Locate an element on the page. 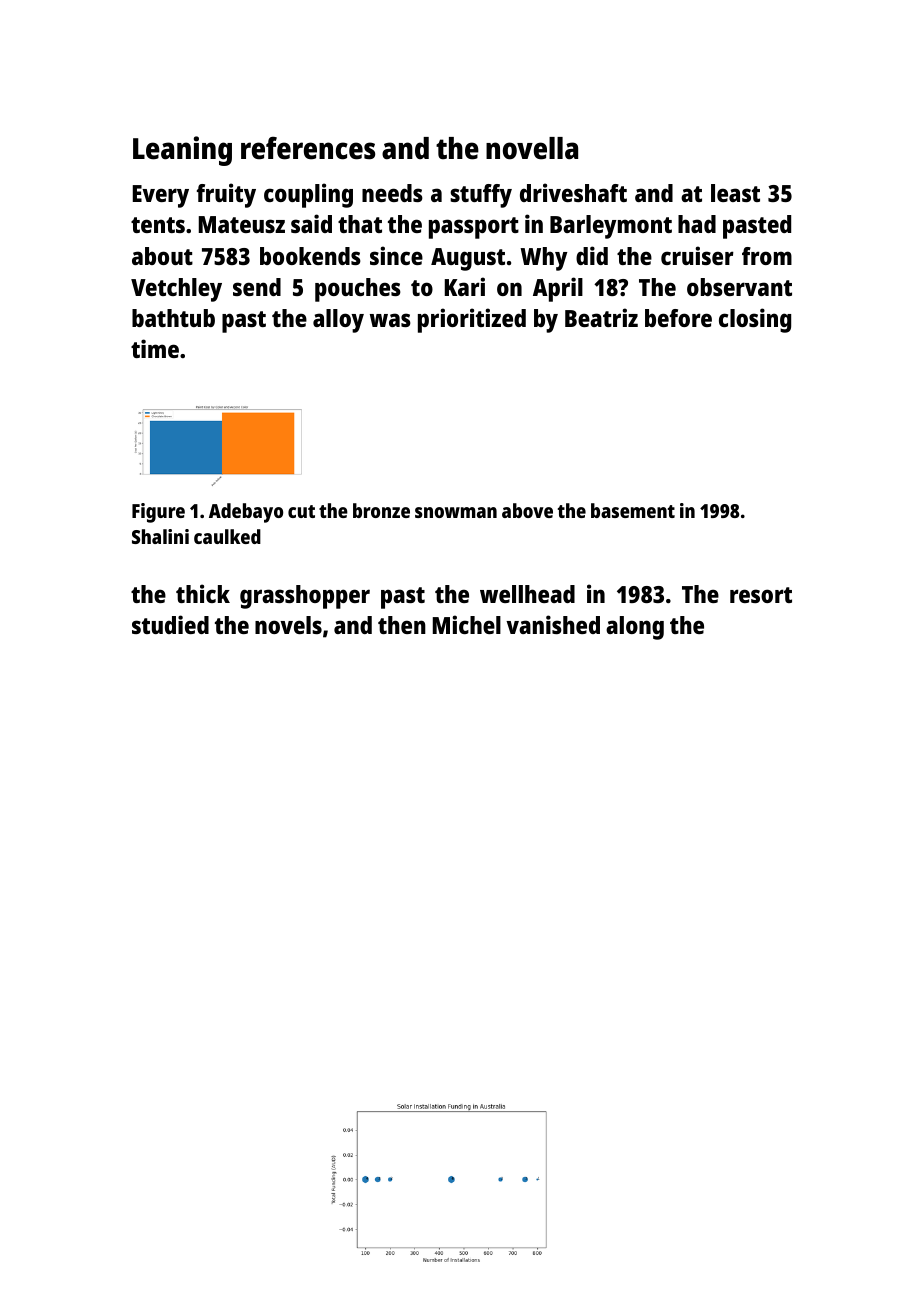  from is located at coordinates (767, 256).
